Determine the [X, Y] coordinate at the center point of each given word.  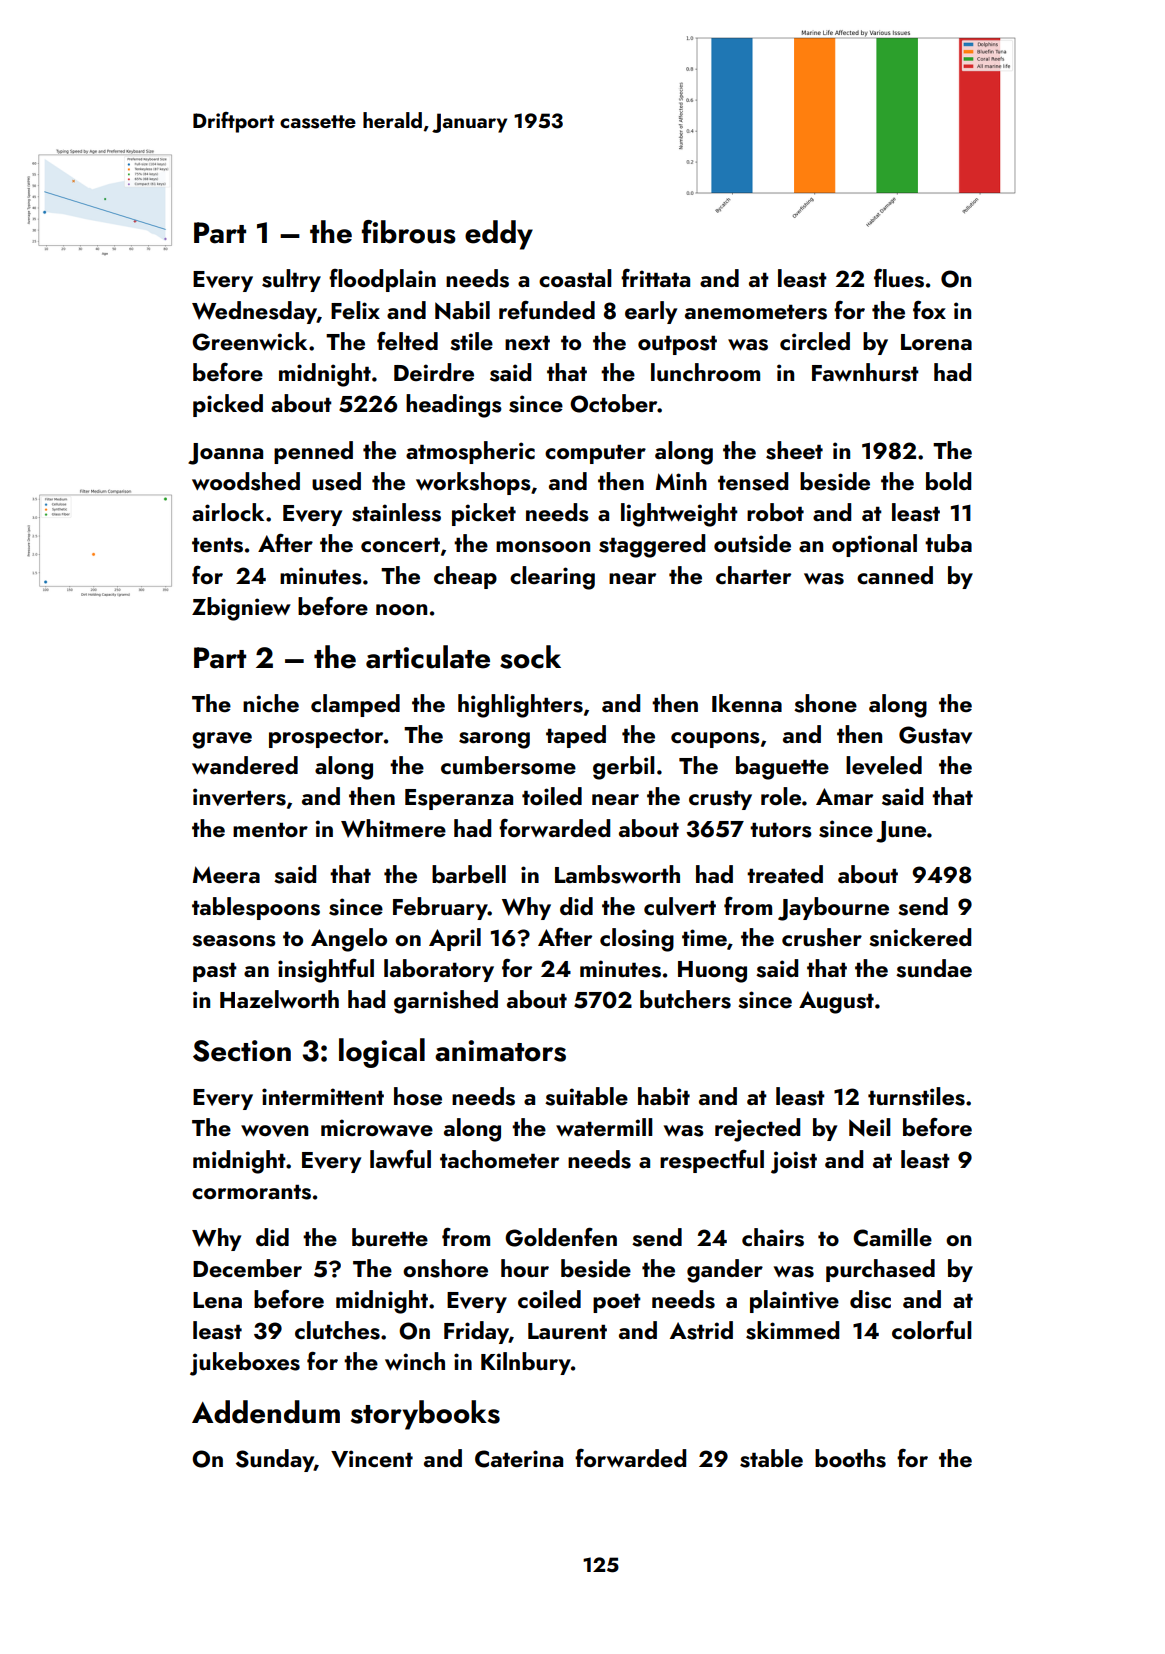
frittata [655, 278]
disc [870, 1299]
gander [725, 1271]
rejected [757, 1130]
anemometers [756, 312]
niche [271, 703]
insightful [326, 970]
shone [825, 703]
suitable [586, 1096]
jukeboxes [245, 1364]
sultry [291, 280]
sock [530, 657]
